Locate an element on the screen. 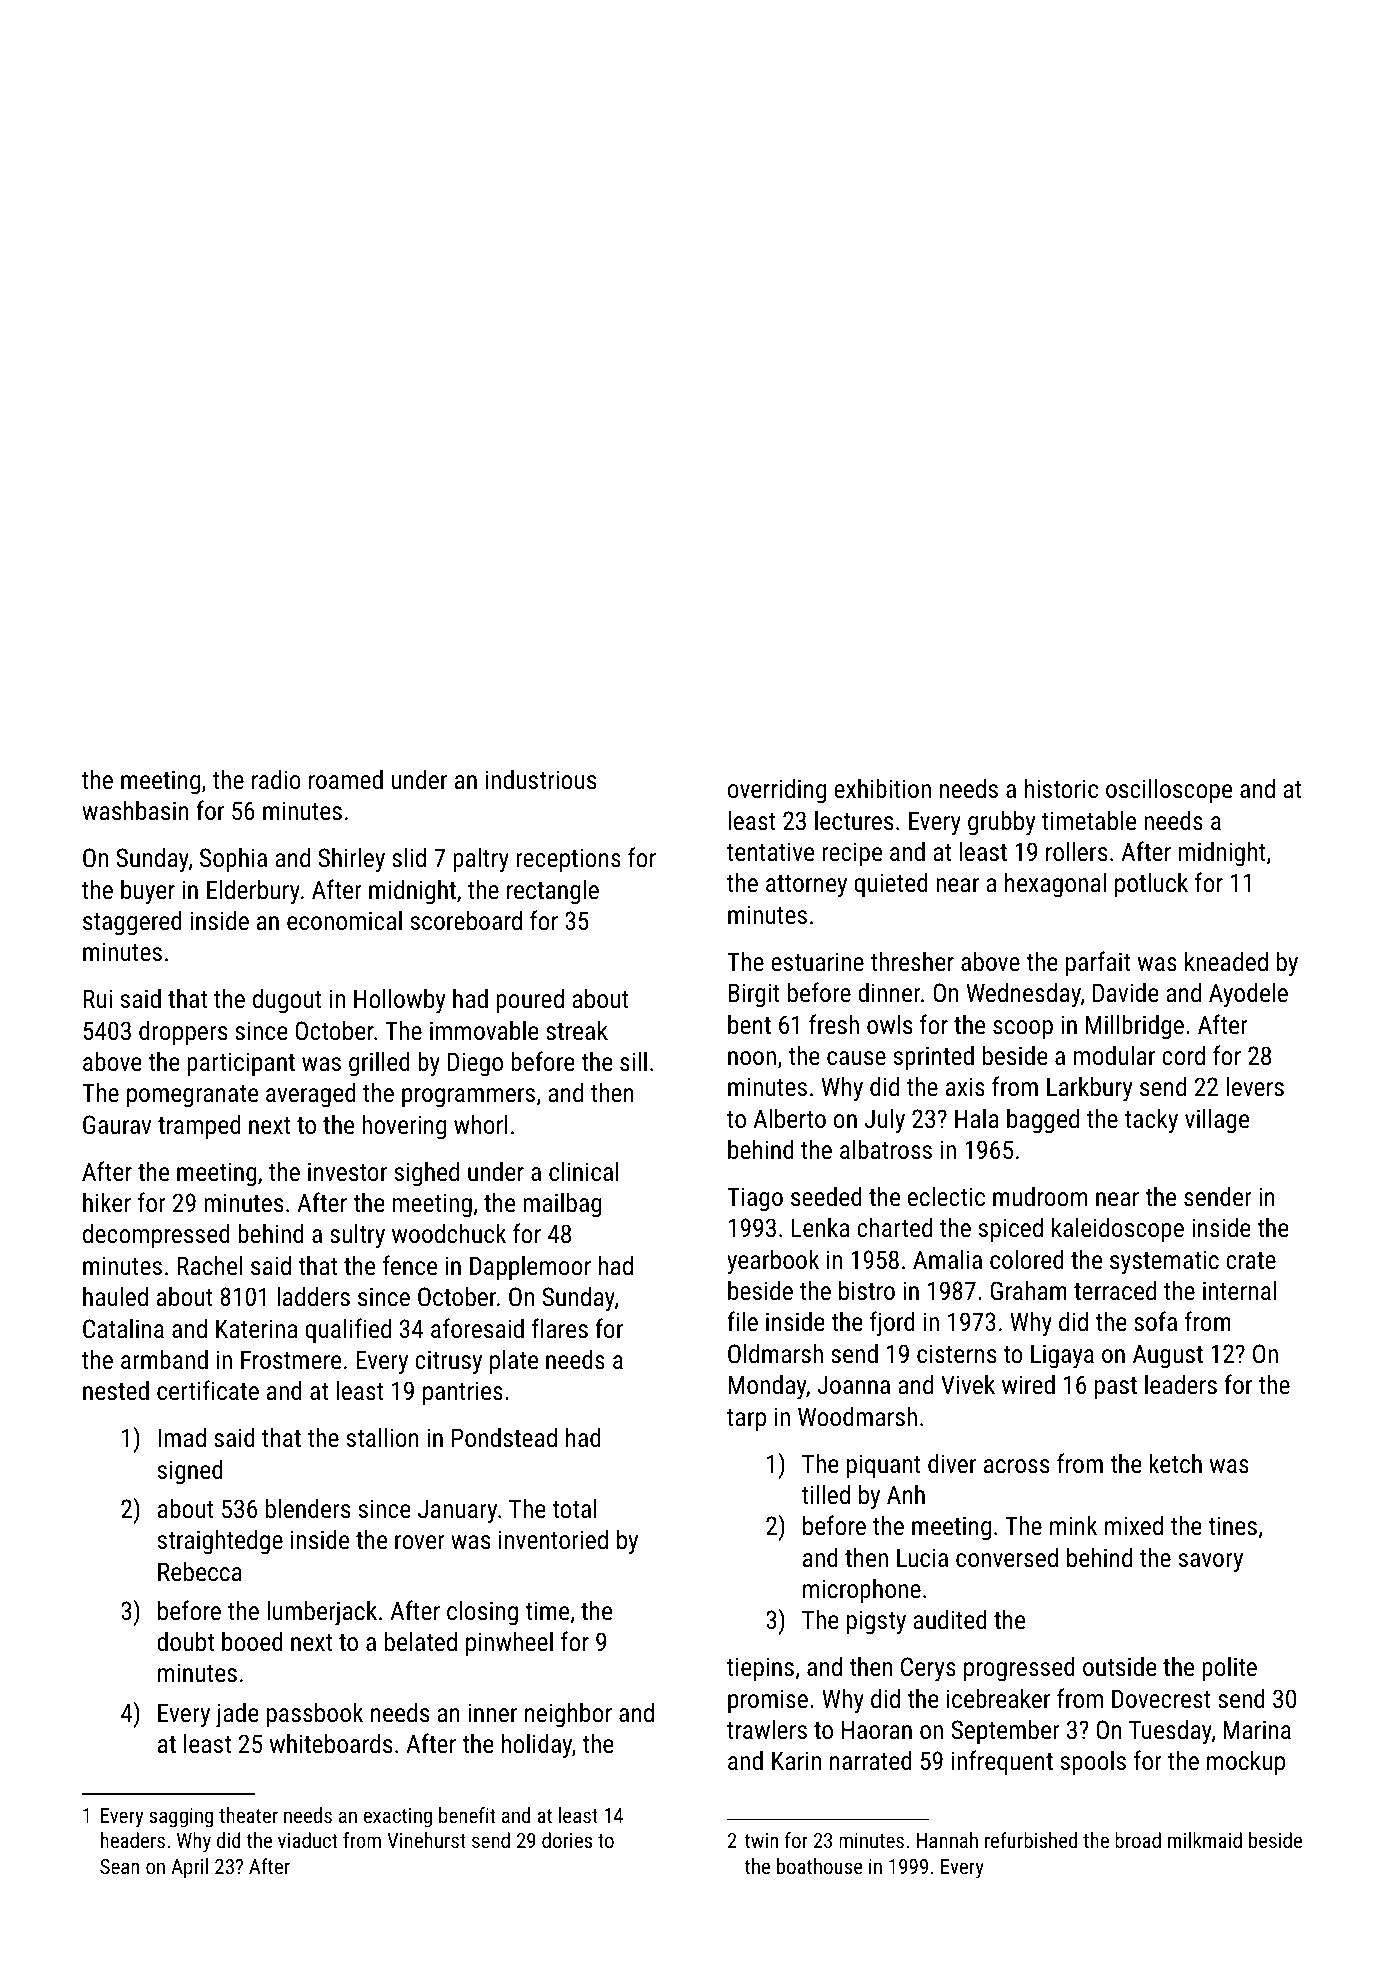  Diego is located at coordinates (475, 1064).
